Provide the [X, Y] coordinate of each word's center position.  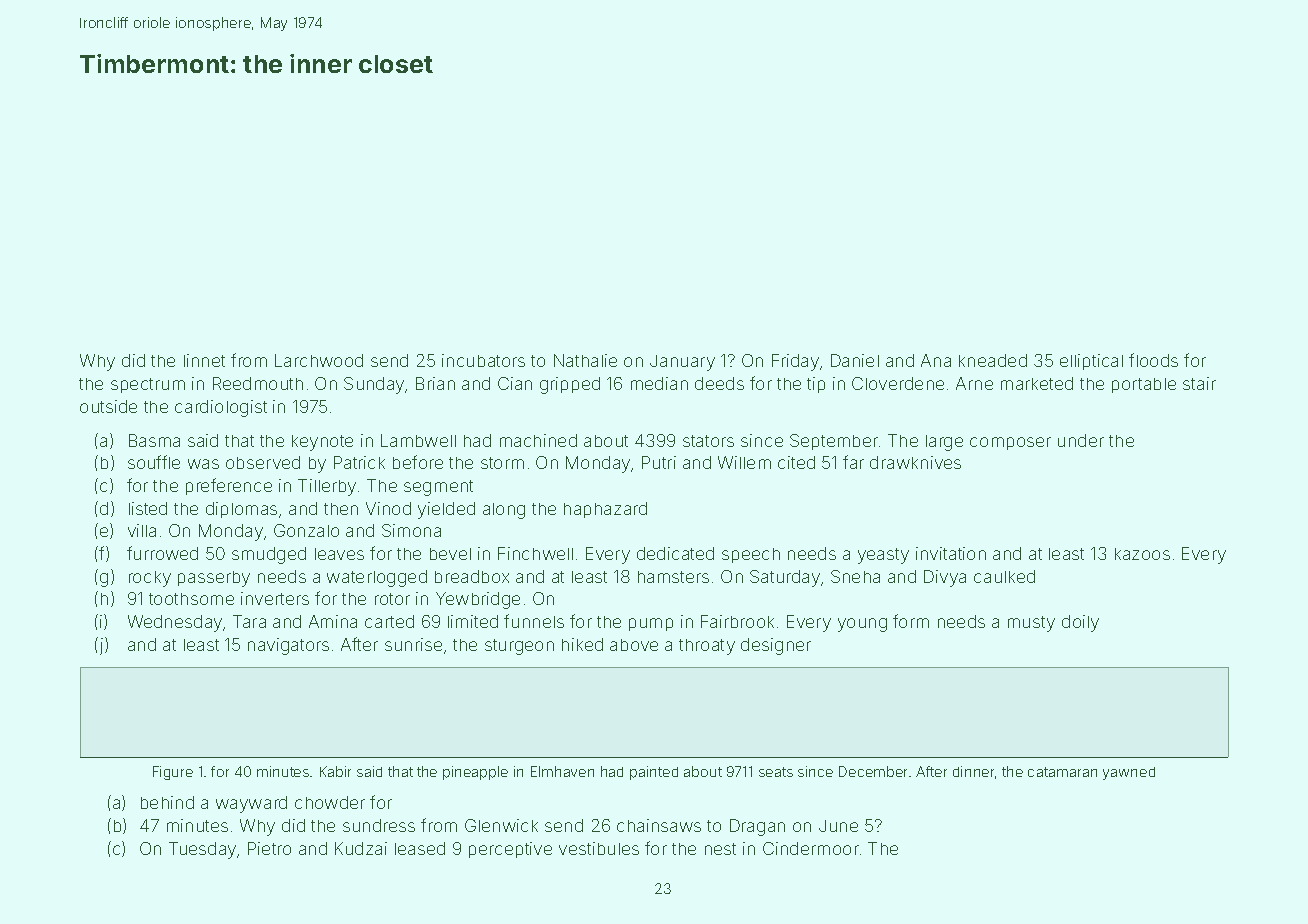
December [873, 771]
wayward [251, 804]
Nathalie [585, 360]
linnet [204, 360]
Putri [659, 462]
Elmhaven [562, 771]
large [944, 443]
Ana [936, 360]
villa [142, 530]
